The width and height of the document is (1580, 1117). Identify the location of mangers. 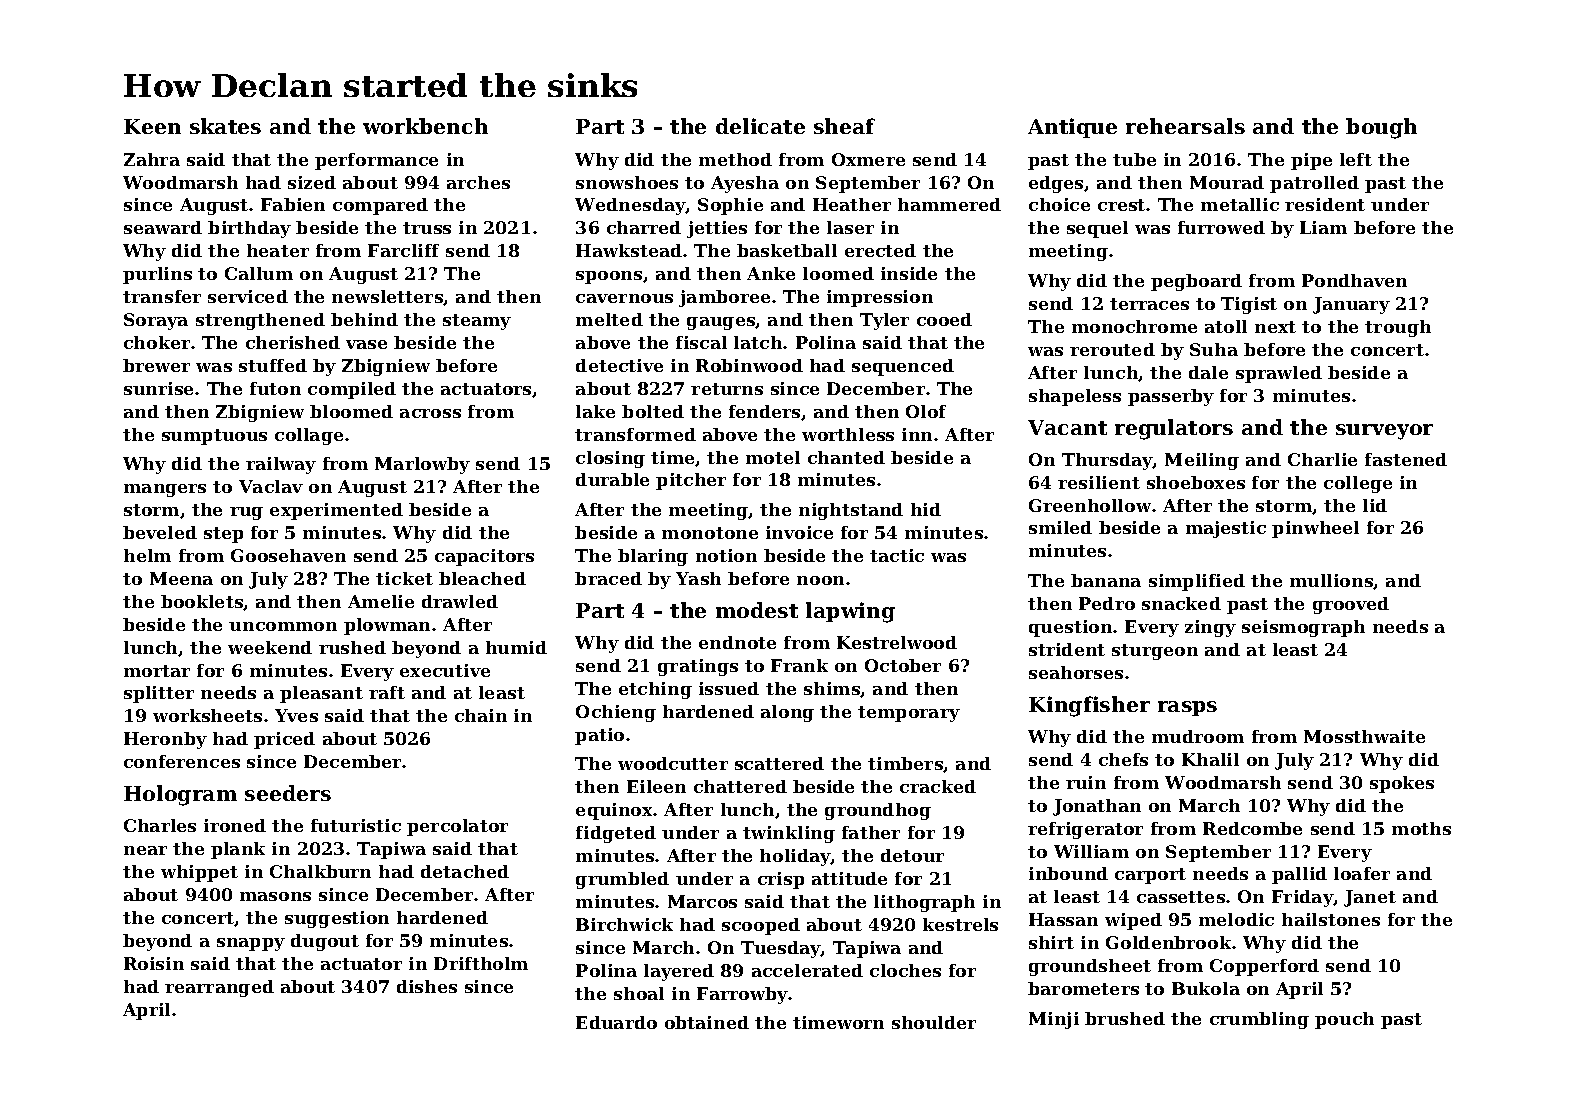
(165, 490).
